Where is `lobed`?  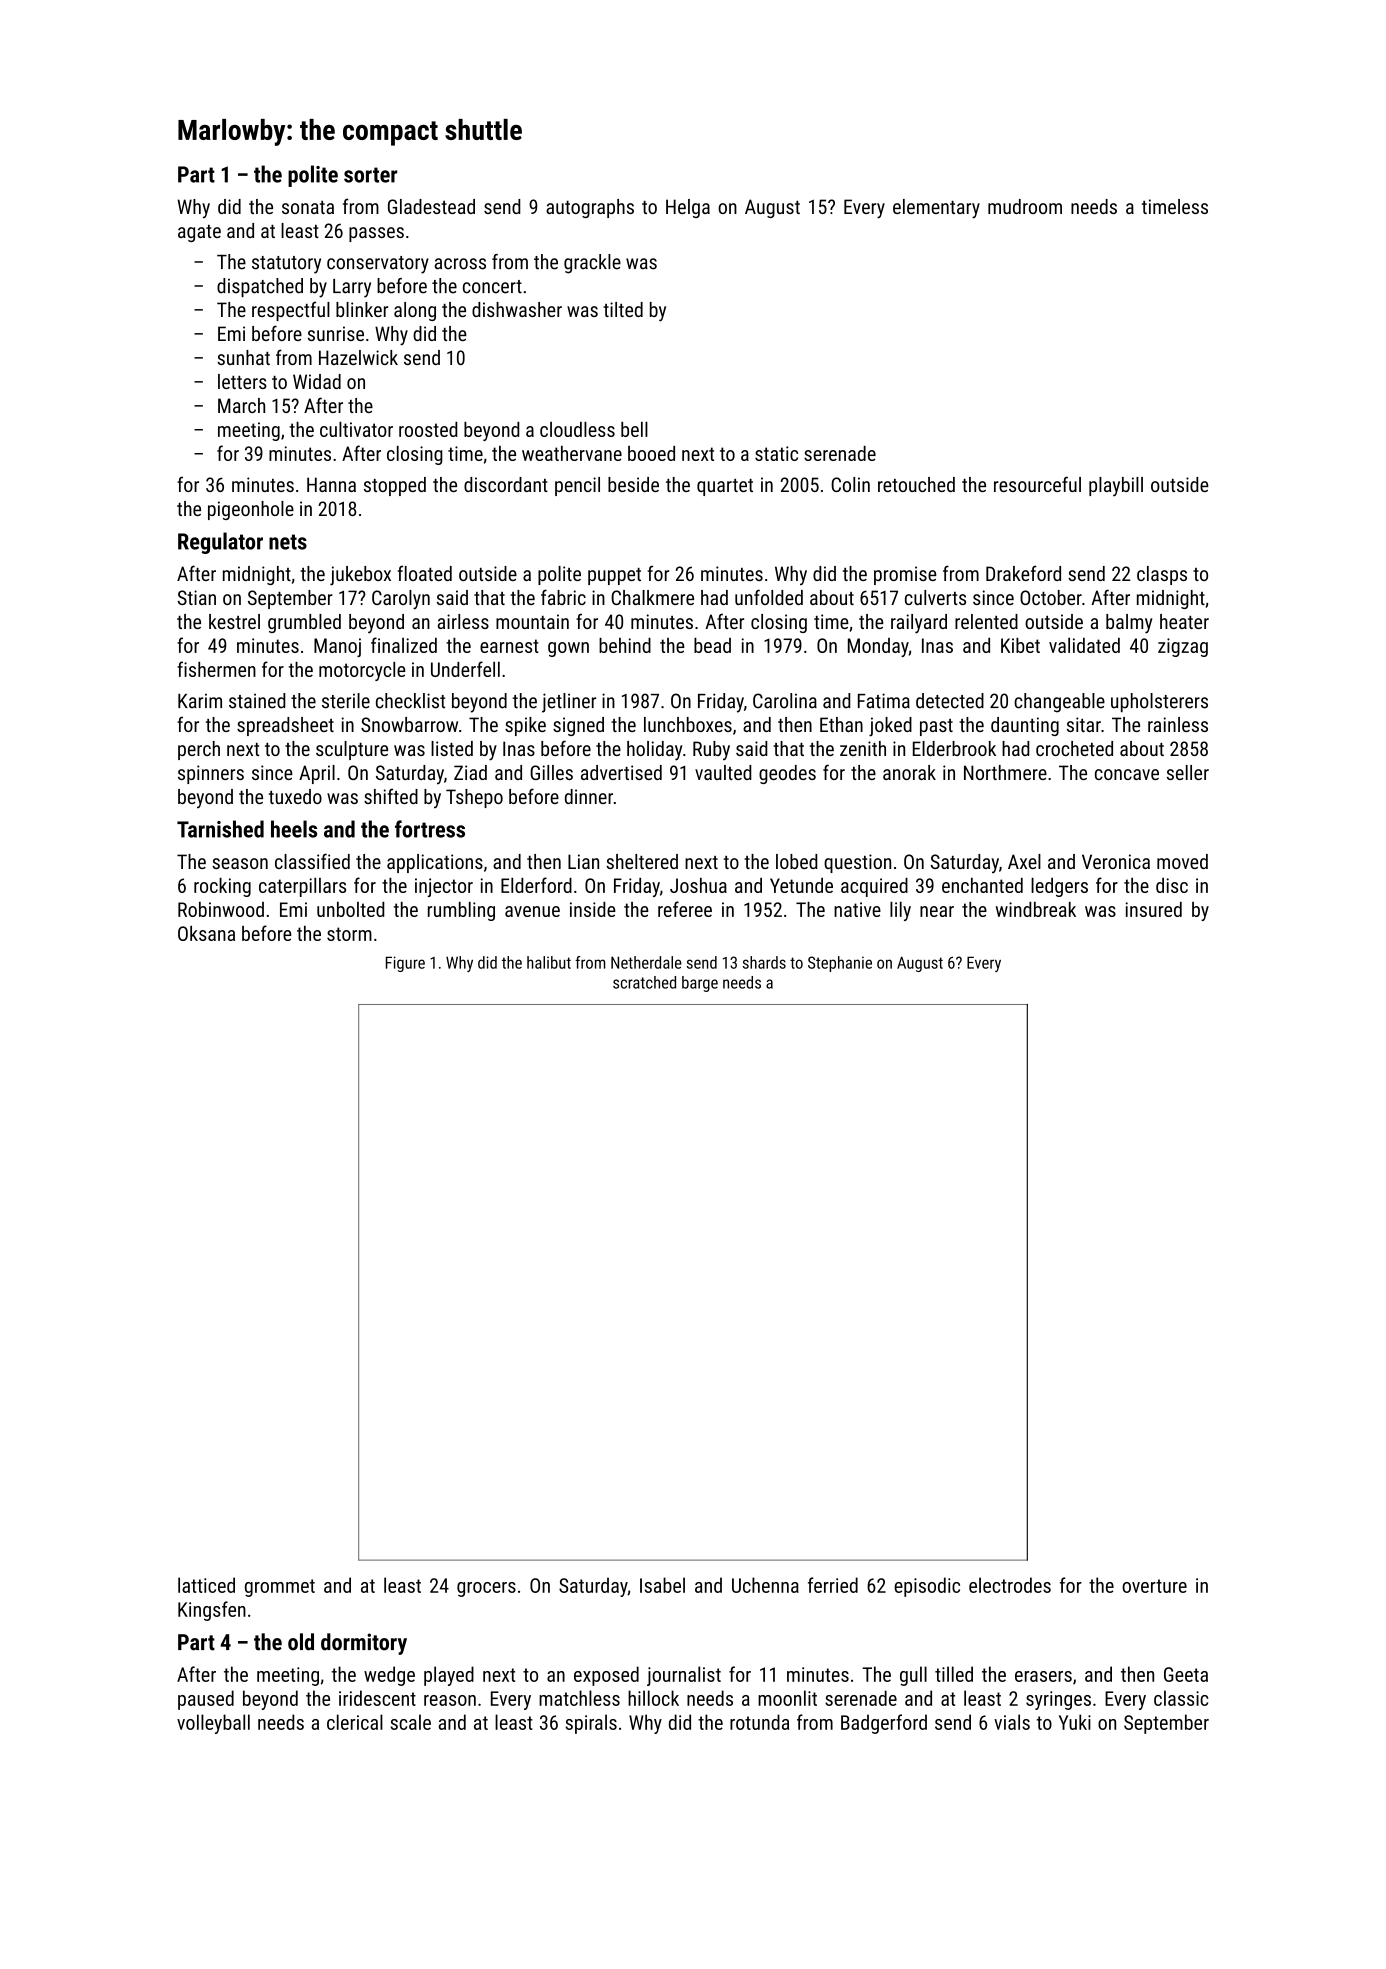 lobed is located at coordinates (796, 861).
